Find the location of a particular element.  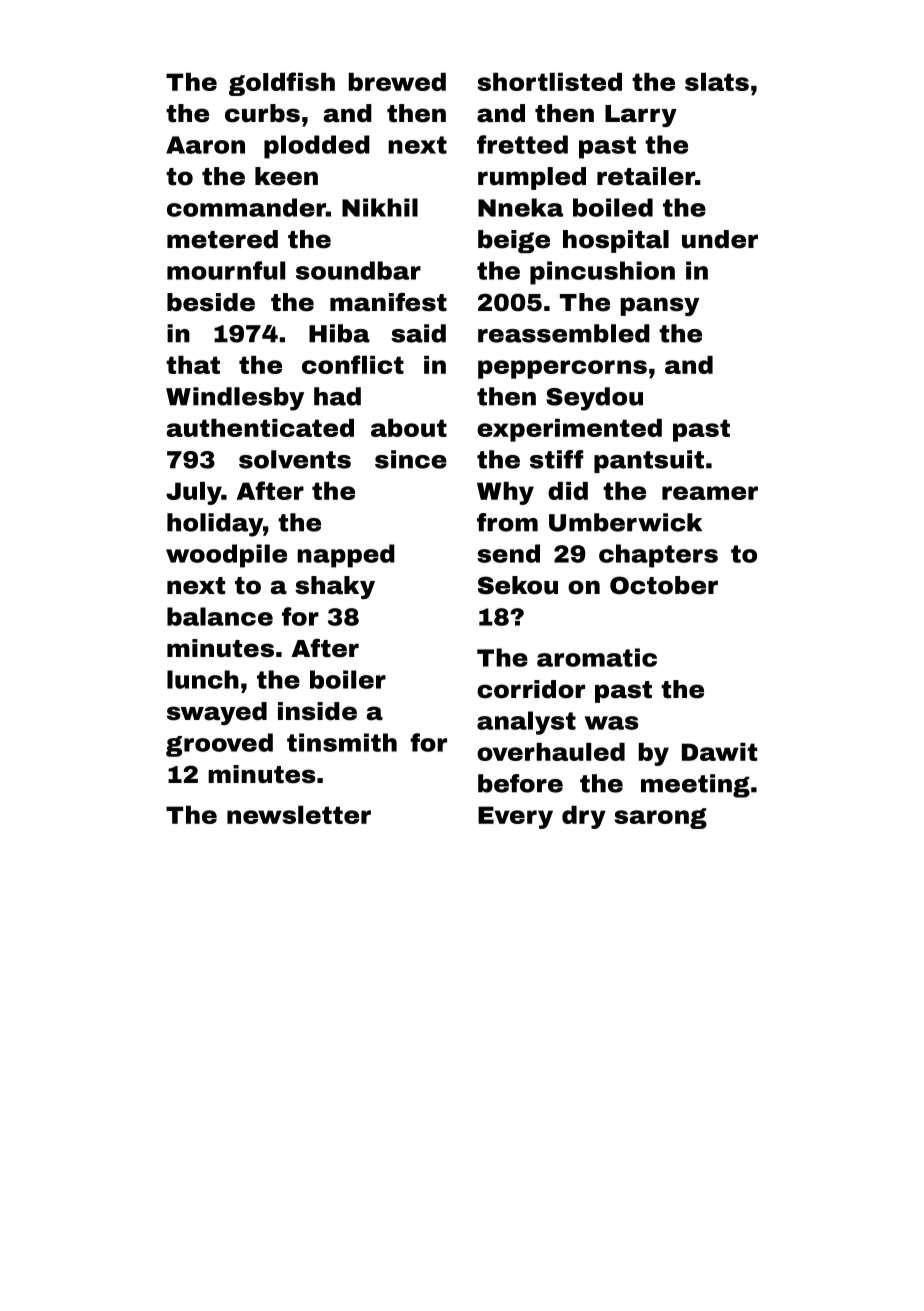

Nikhil is located at coordinates (380, 207).
